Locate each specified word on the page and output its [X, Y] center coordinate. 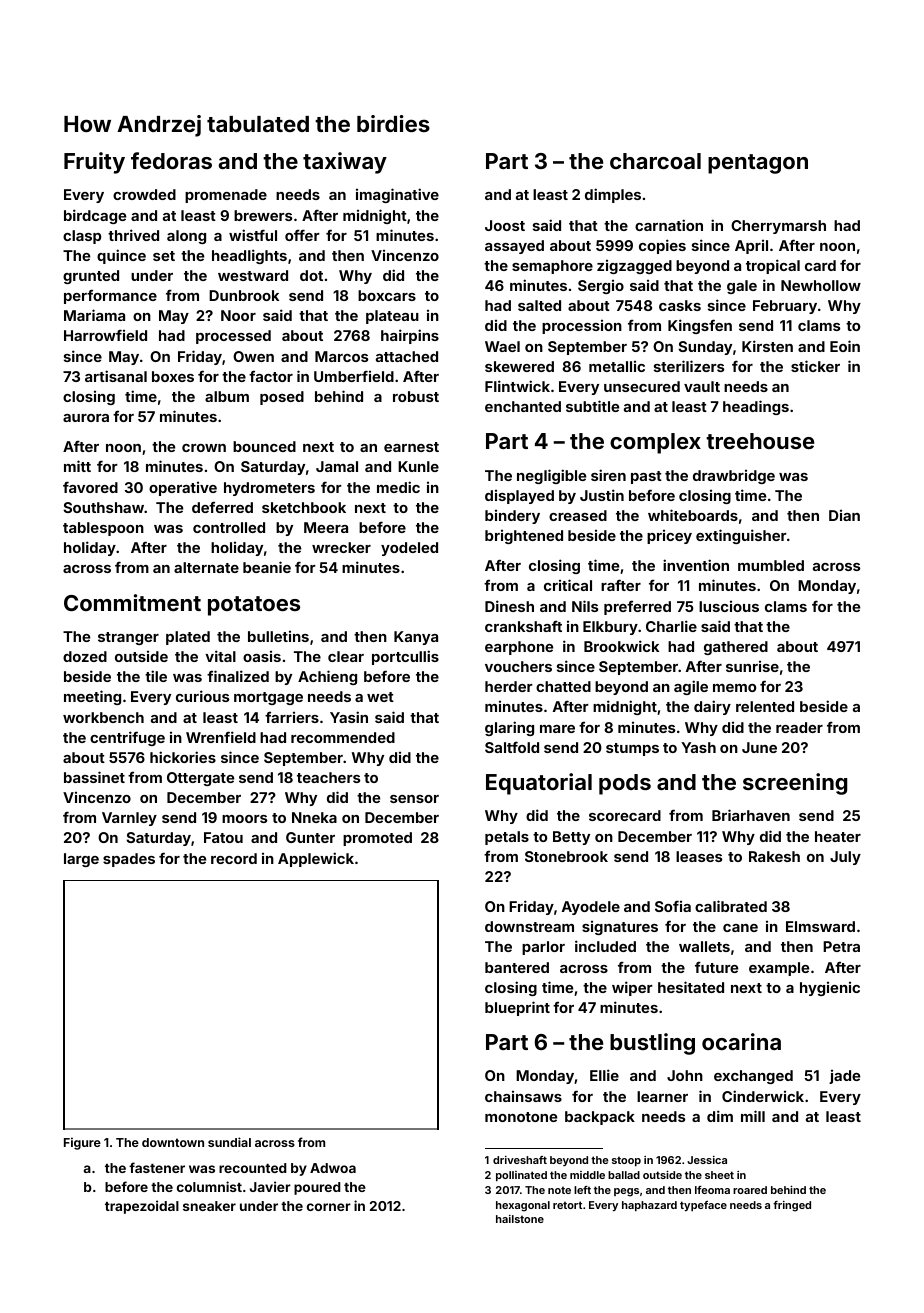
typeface [703, 1206]
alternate [206, 567]
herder [509, 686]
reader [799, 727]
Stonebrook [566, 856]
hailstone [520, 1219]
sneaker [209, 1206]
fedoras [171, 160]
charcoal [655, 161]
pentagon [758, 164]
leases [699, 856]
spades [129, 860]
